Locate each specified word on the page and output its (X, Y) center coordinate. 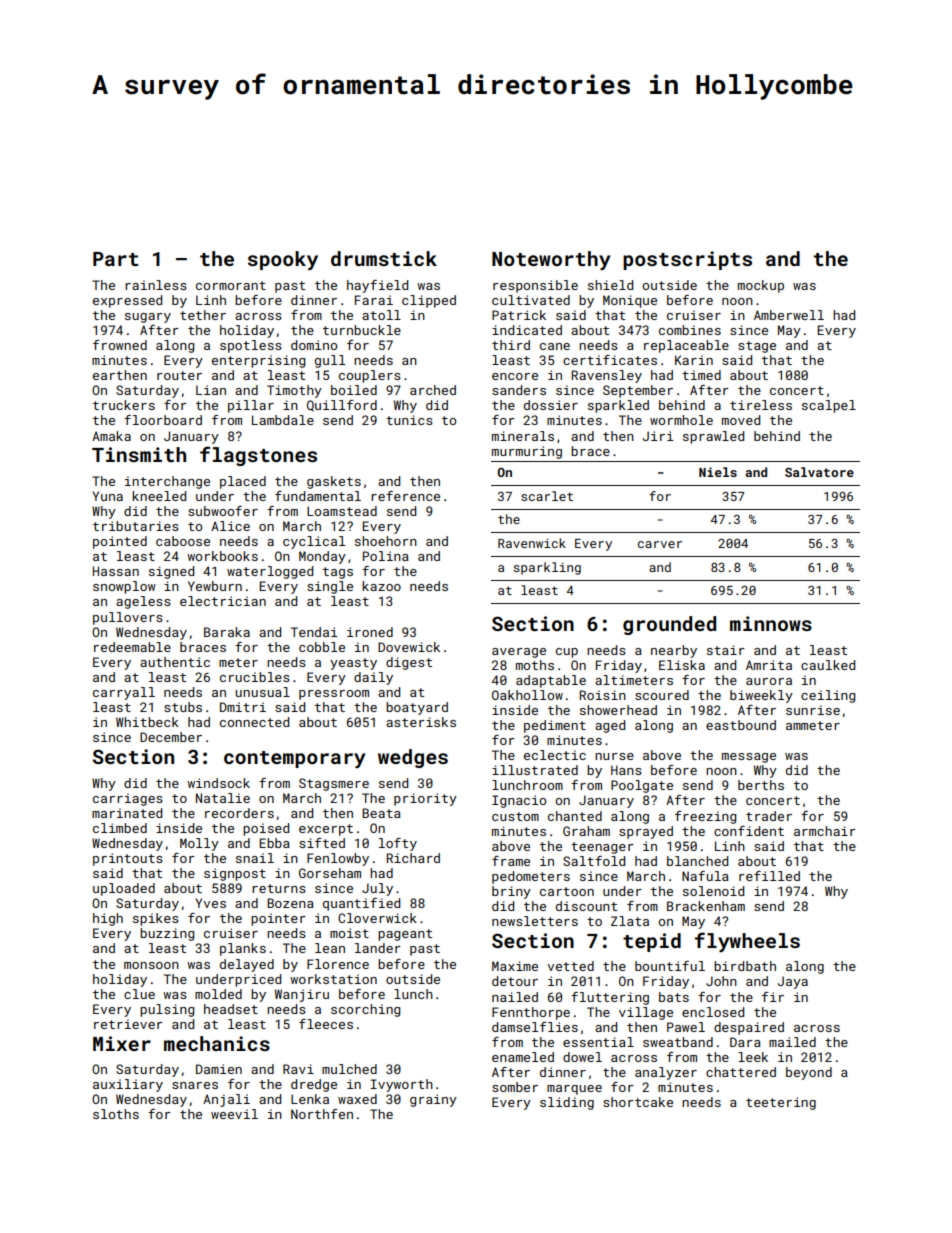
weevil (234, 1114)
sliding (567, 1103)
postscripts (687, 260)
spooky (283, 260)
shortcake (638, 1102)
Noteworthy (551, 260)
